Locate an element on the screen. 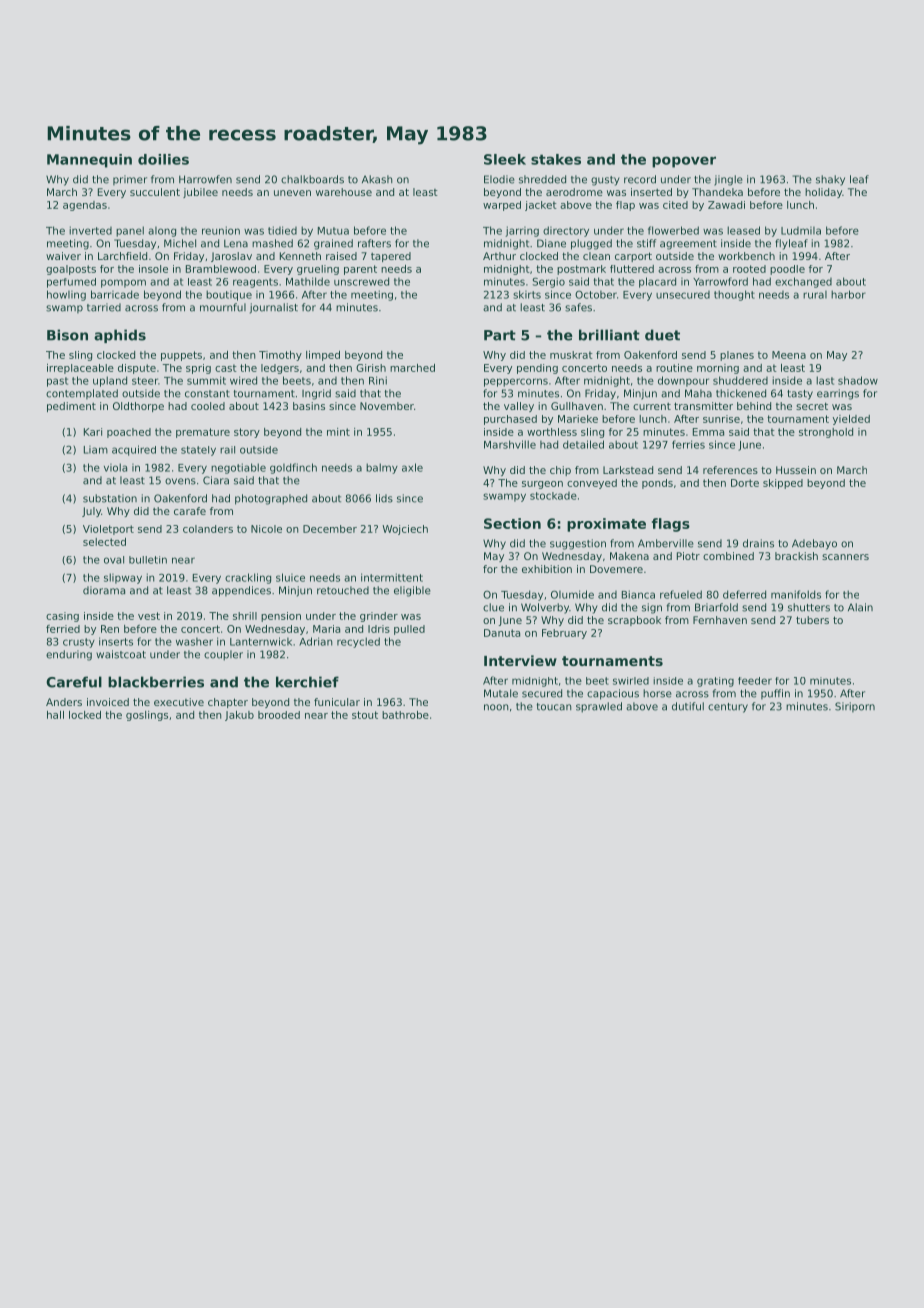  scrapbook is located at coordinates (634, 621).
